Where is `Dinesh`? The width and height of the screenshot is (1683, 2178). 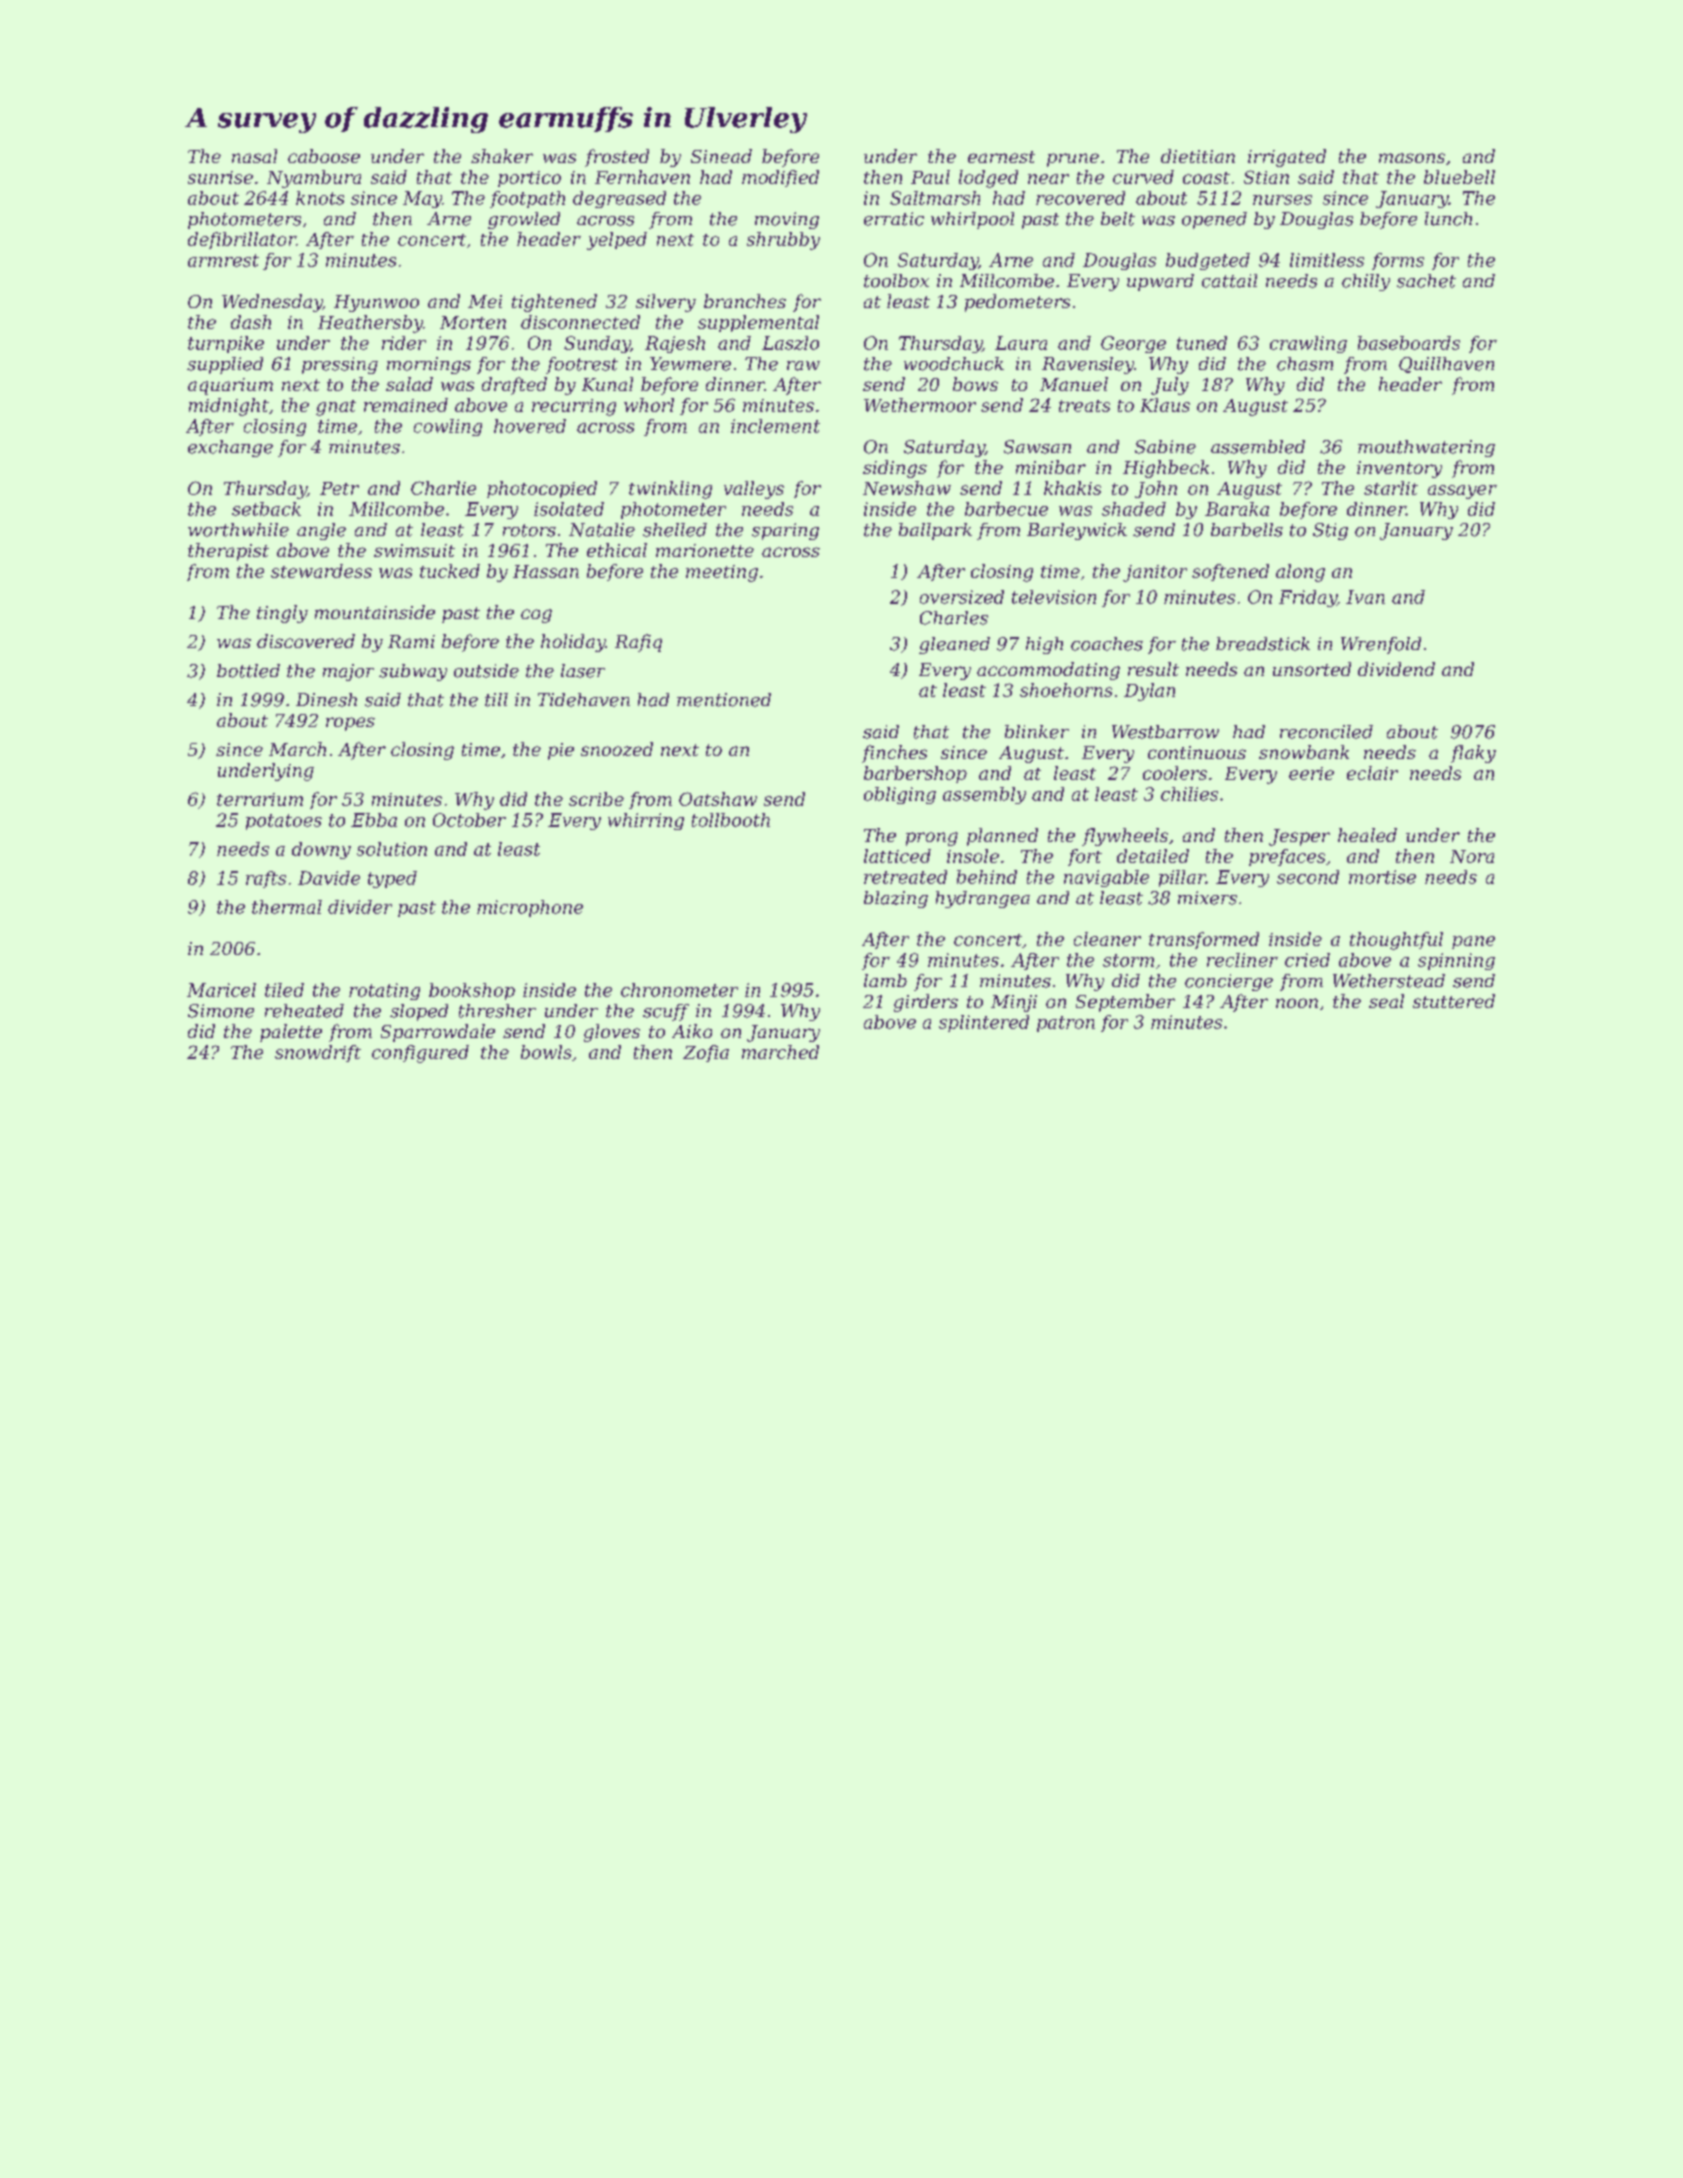 Dinesh is located at coordinates (326, 700).
